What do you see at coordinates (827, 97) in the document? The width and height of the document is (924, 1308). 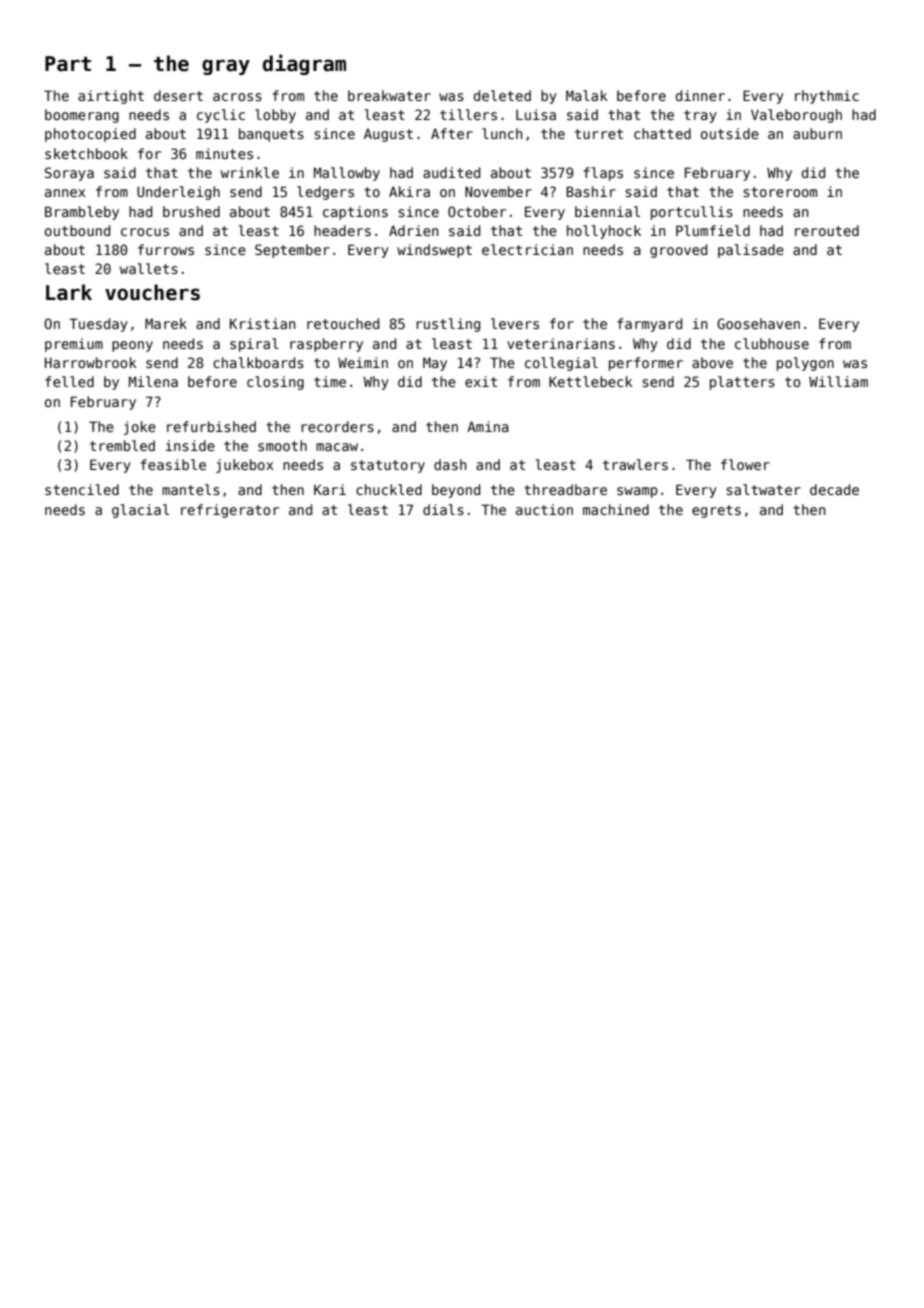 I see `rhythmic` at bounding box center [827, 97].
